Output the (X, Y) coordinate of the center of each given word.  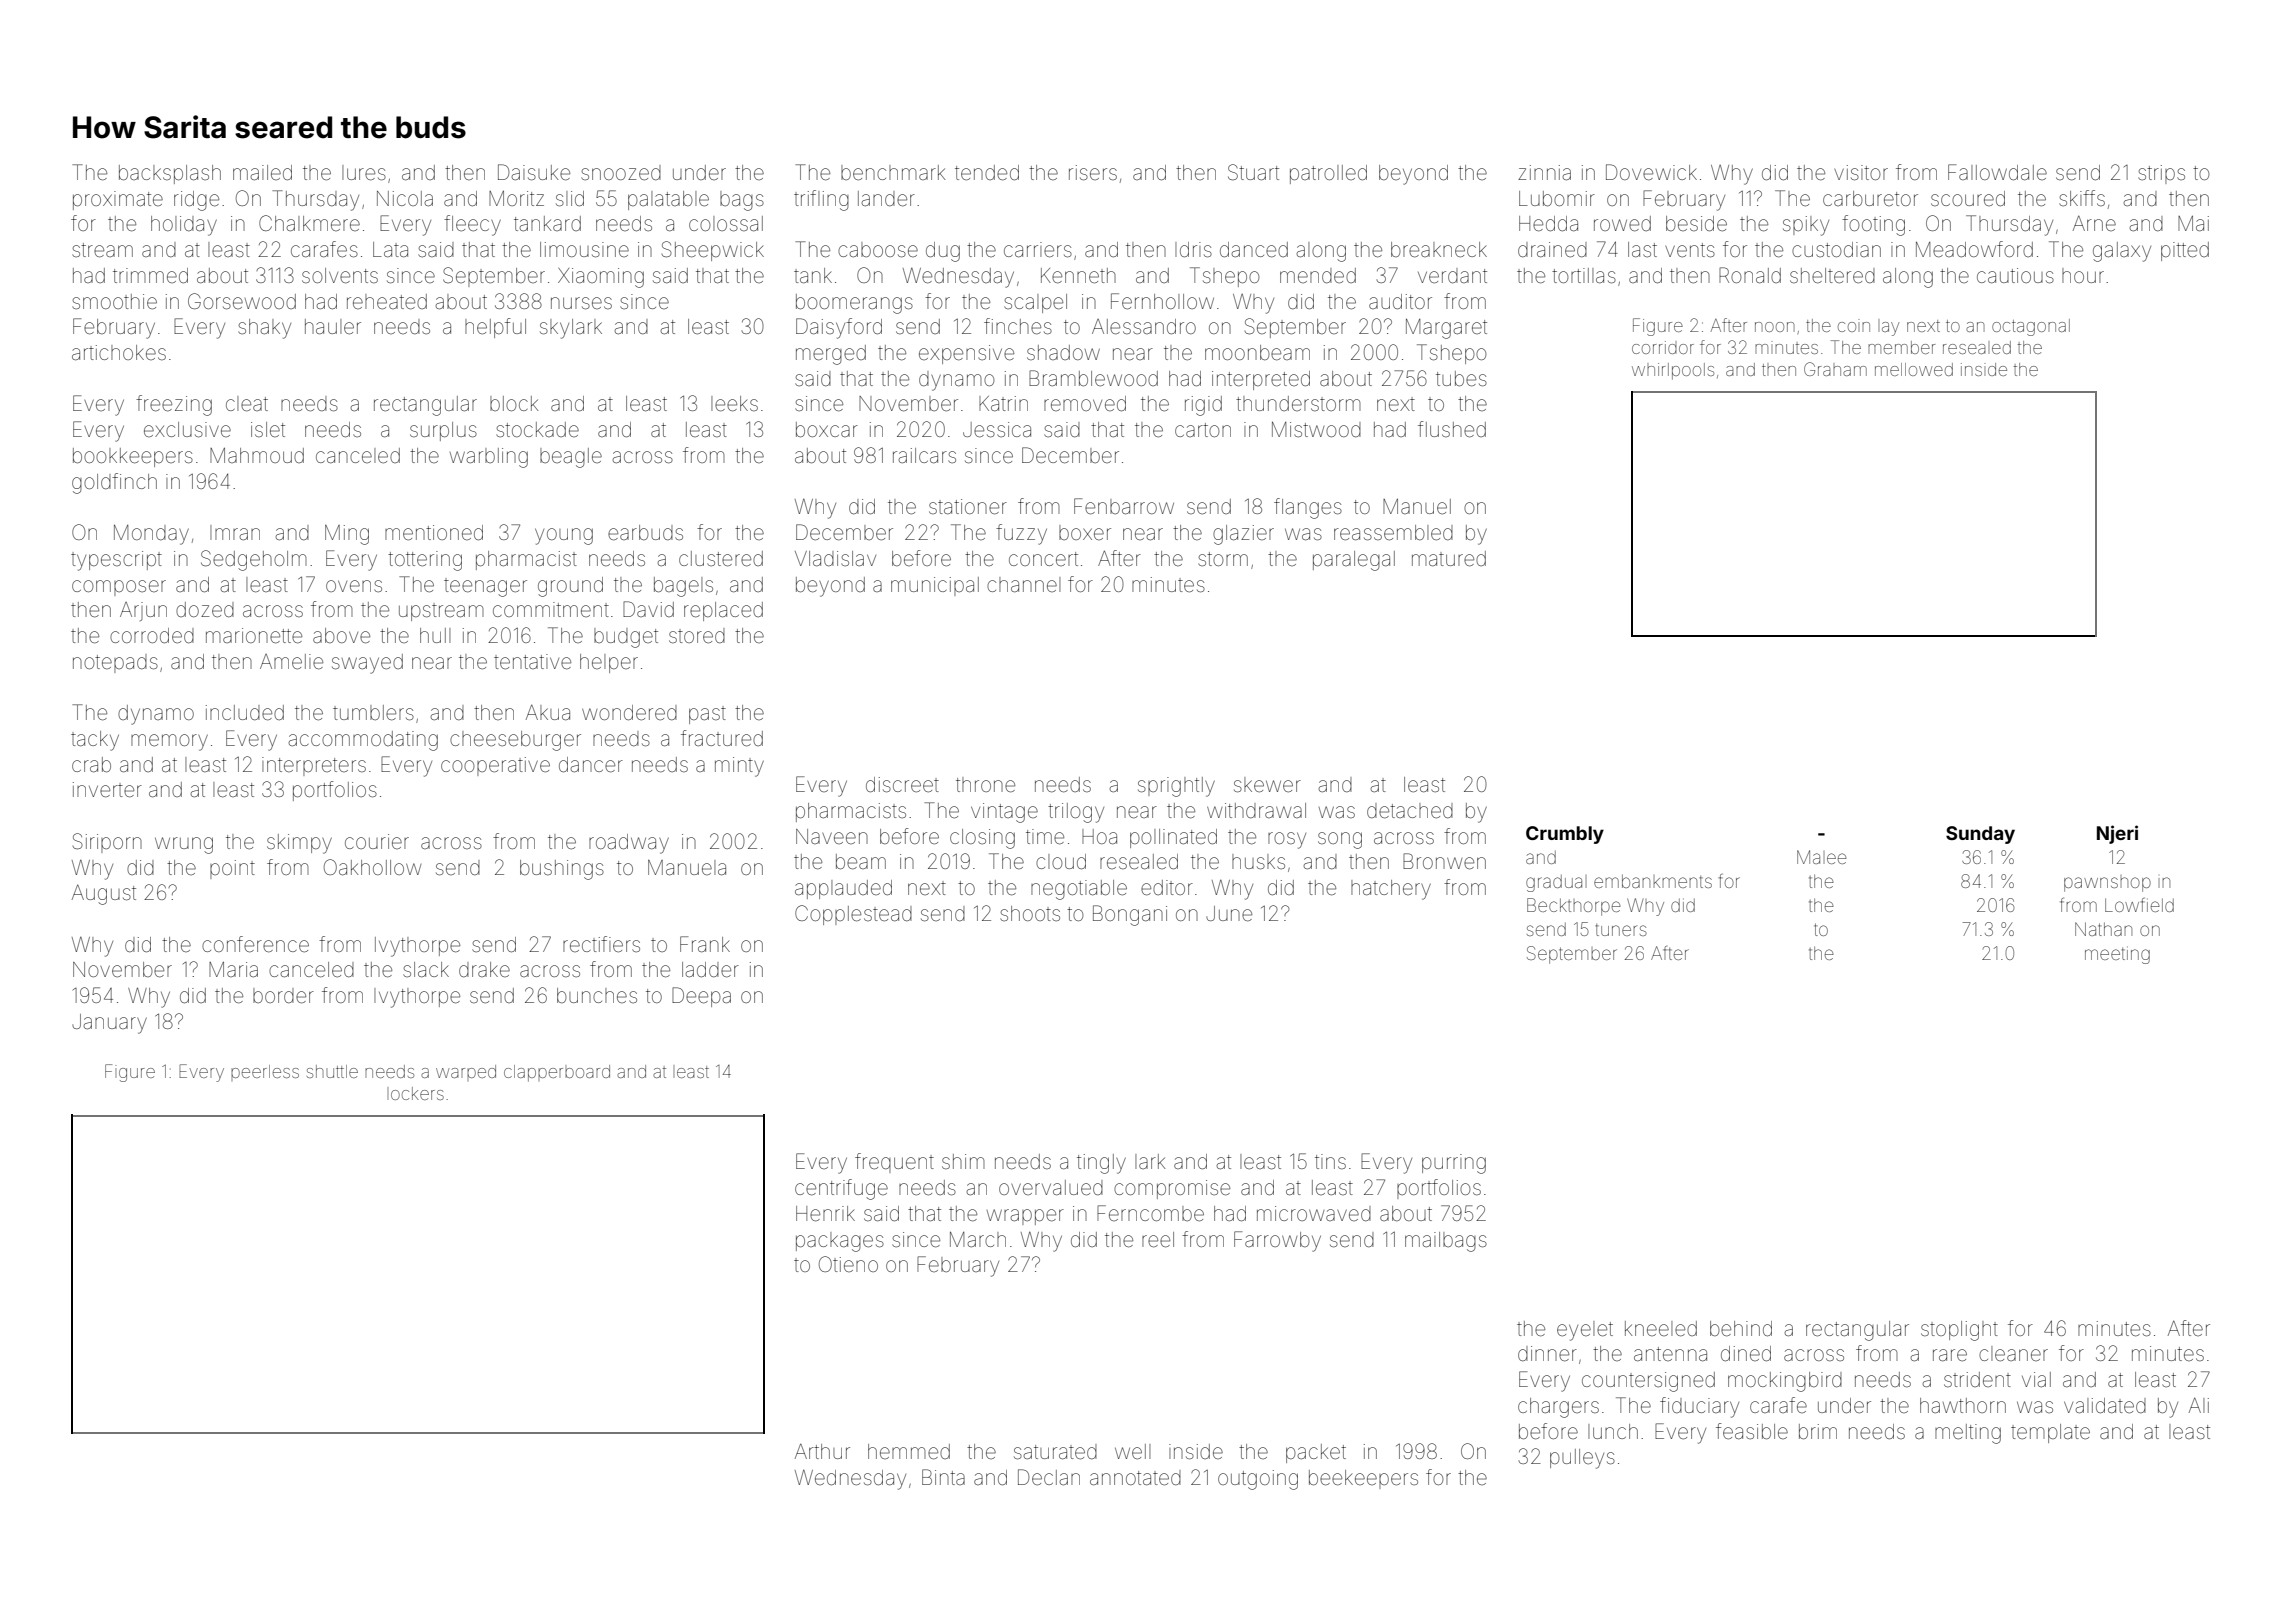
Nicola (405, 198)
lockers (417, 1093)
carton (1203, 430)
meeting (2117, 956)
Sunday (1980, 835)
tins (1330, 1161)
